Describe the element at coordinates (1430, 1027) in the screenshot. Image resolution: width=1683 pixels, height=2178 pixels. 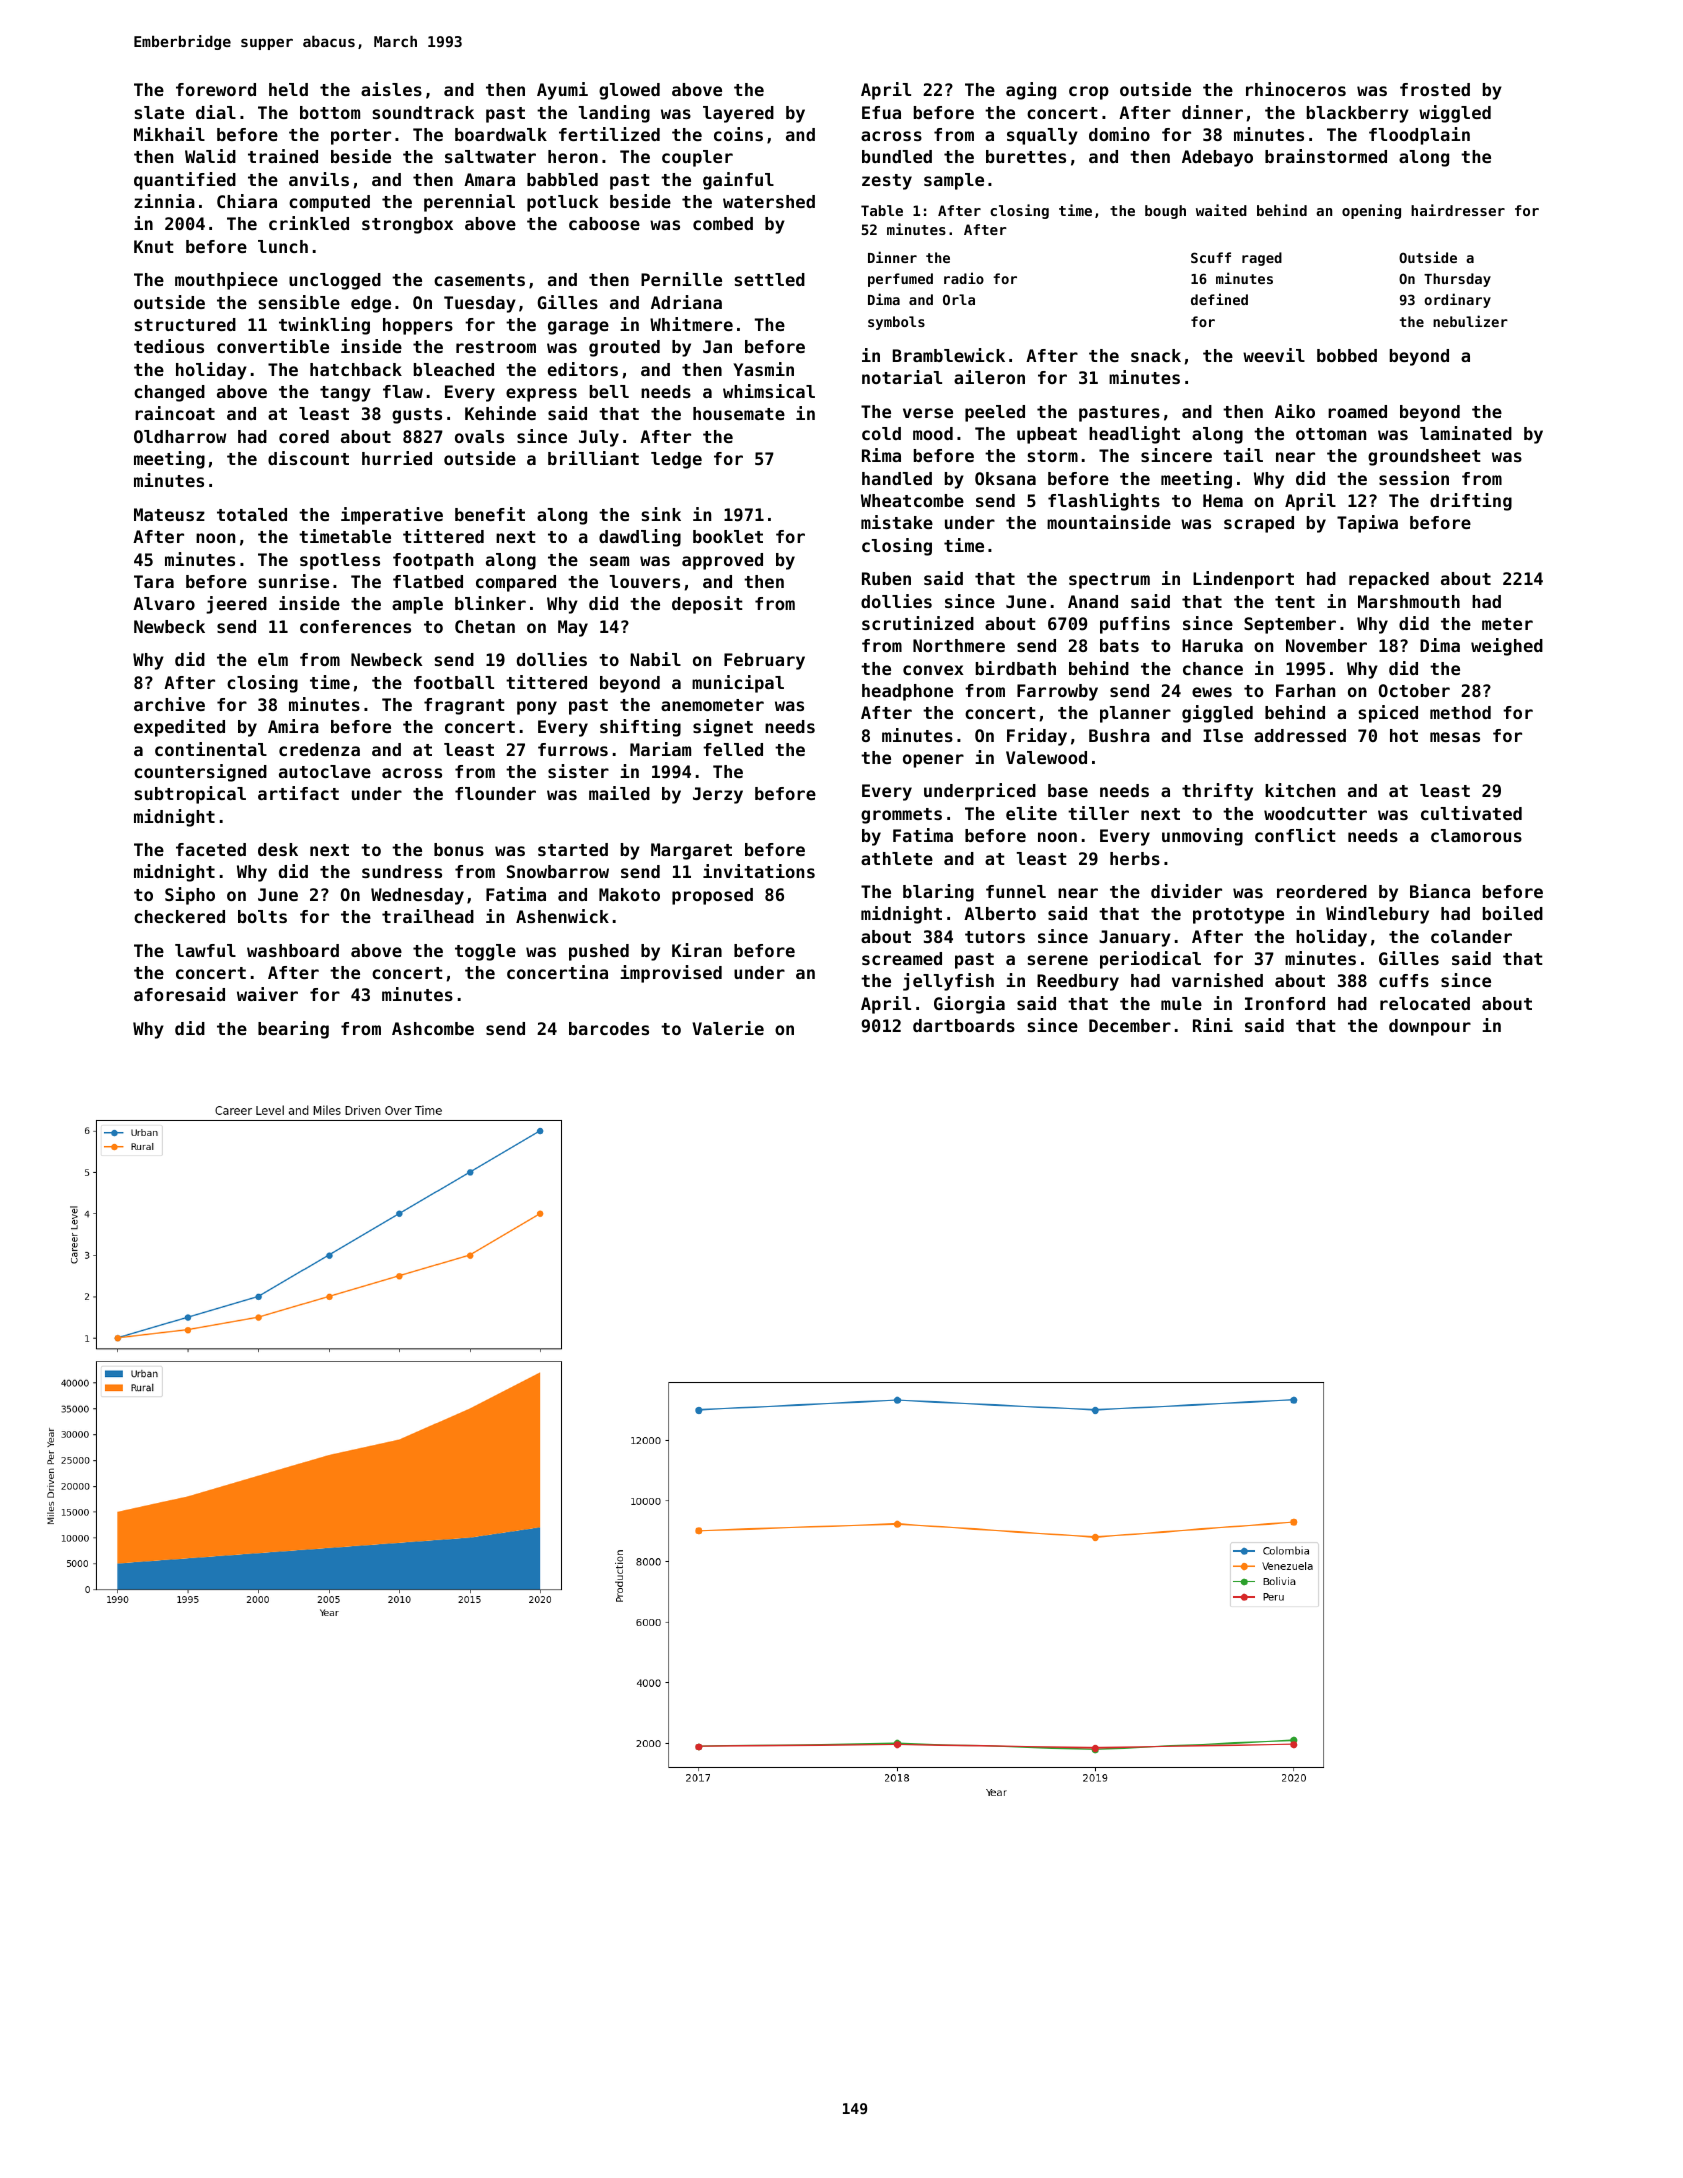
I see `downpour` at that location.
